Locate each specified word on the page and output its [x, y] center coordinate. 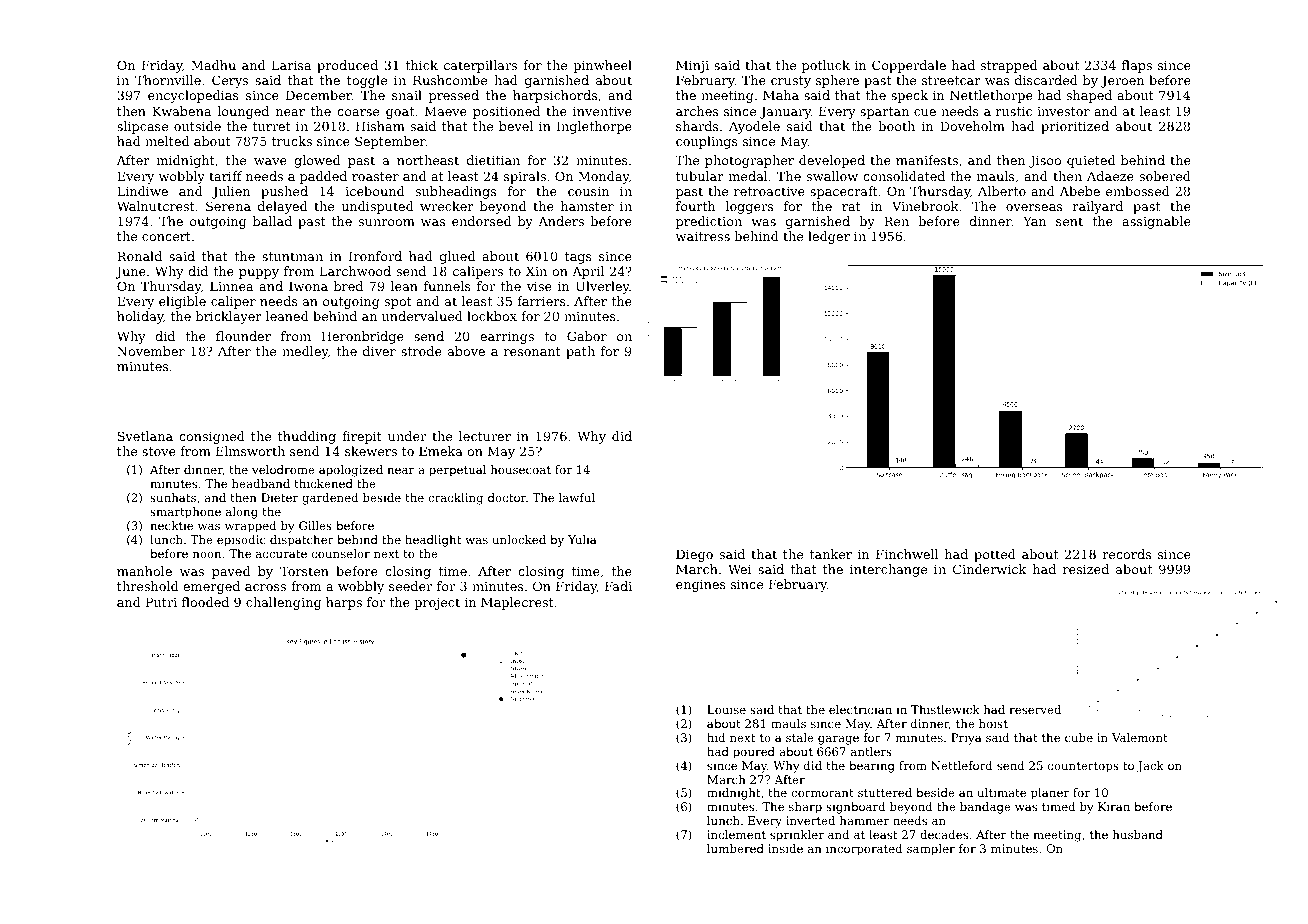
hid [716, 737]
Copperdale [909, 66]
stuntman [292, 256]
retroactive [769, 191]
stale [800, 737]
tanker [831, 554]
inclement [736, 834]
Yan [1034, 221]
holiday [140, 317]
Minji [692, 66]
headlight [433, 541]
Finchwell [907, 554]
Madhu [213, 65]
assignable [1156, 222]
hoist [993, 723]
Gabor [587, 336]
